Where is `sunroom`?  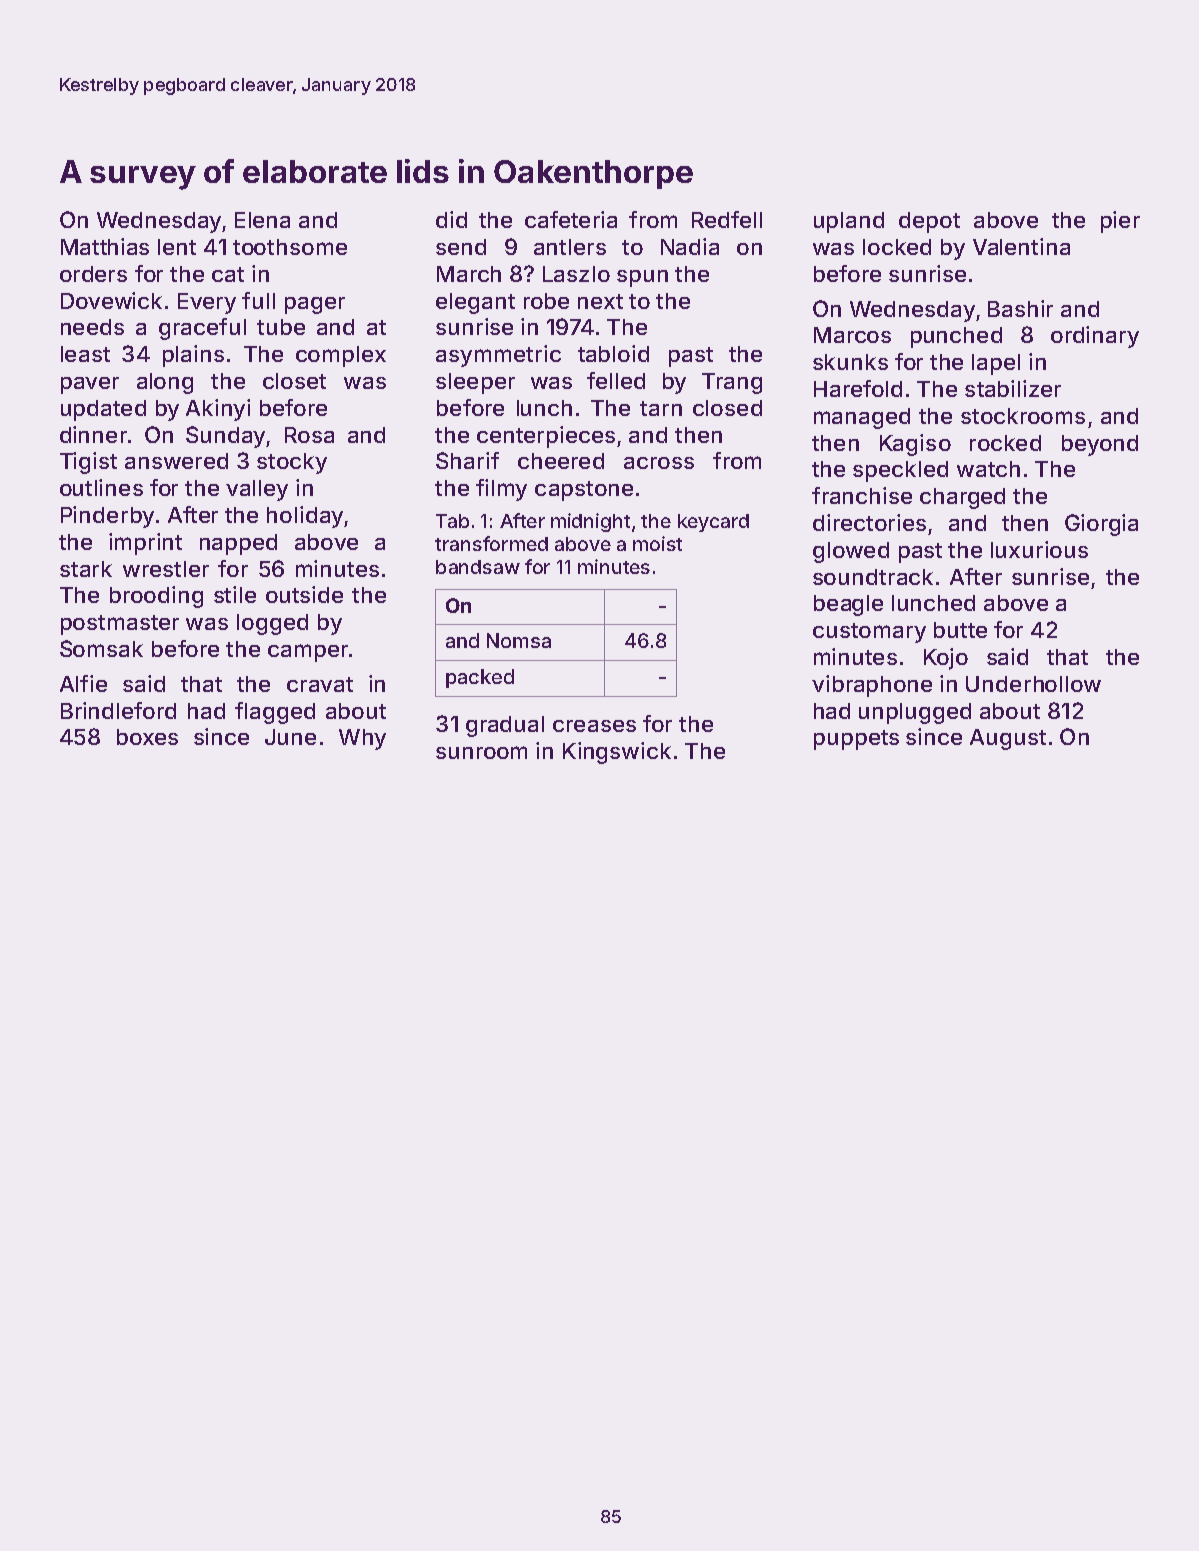
sunroom is located at coordinates (481, 752).
